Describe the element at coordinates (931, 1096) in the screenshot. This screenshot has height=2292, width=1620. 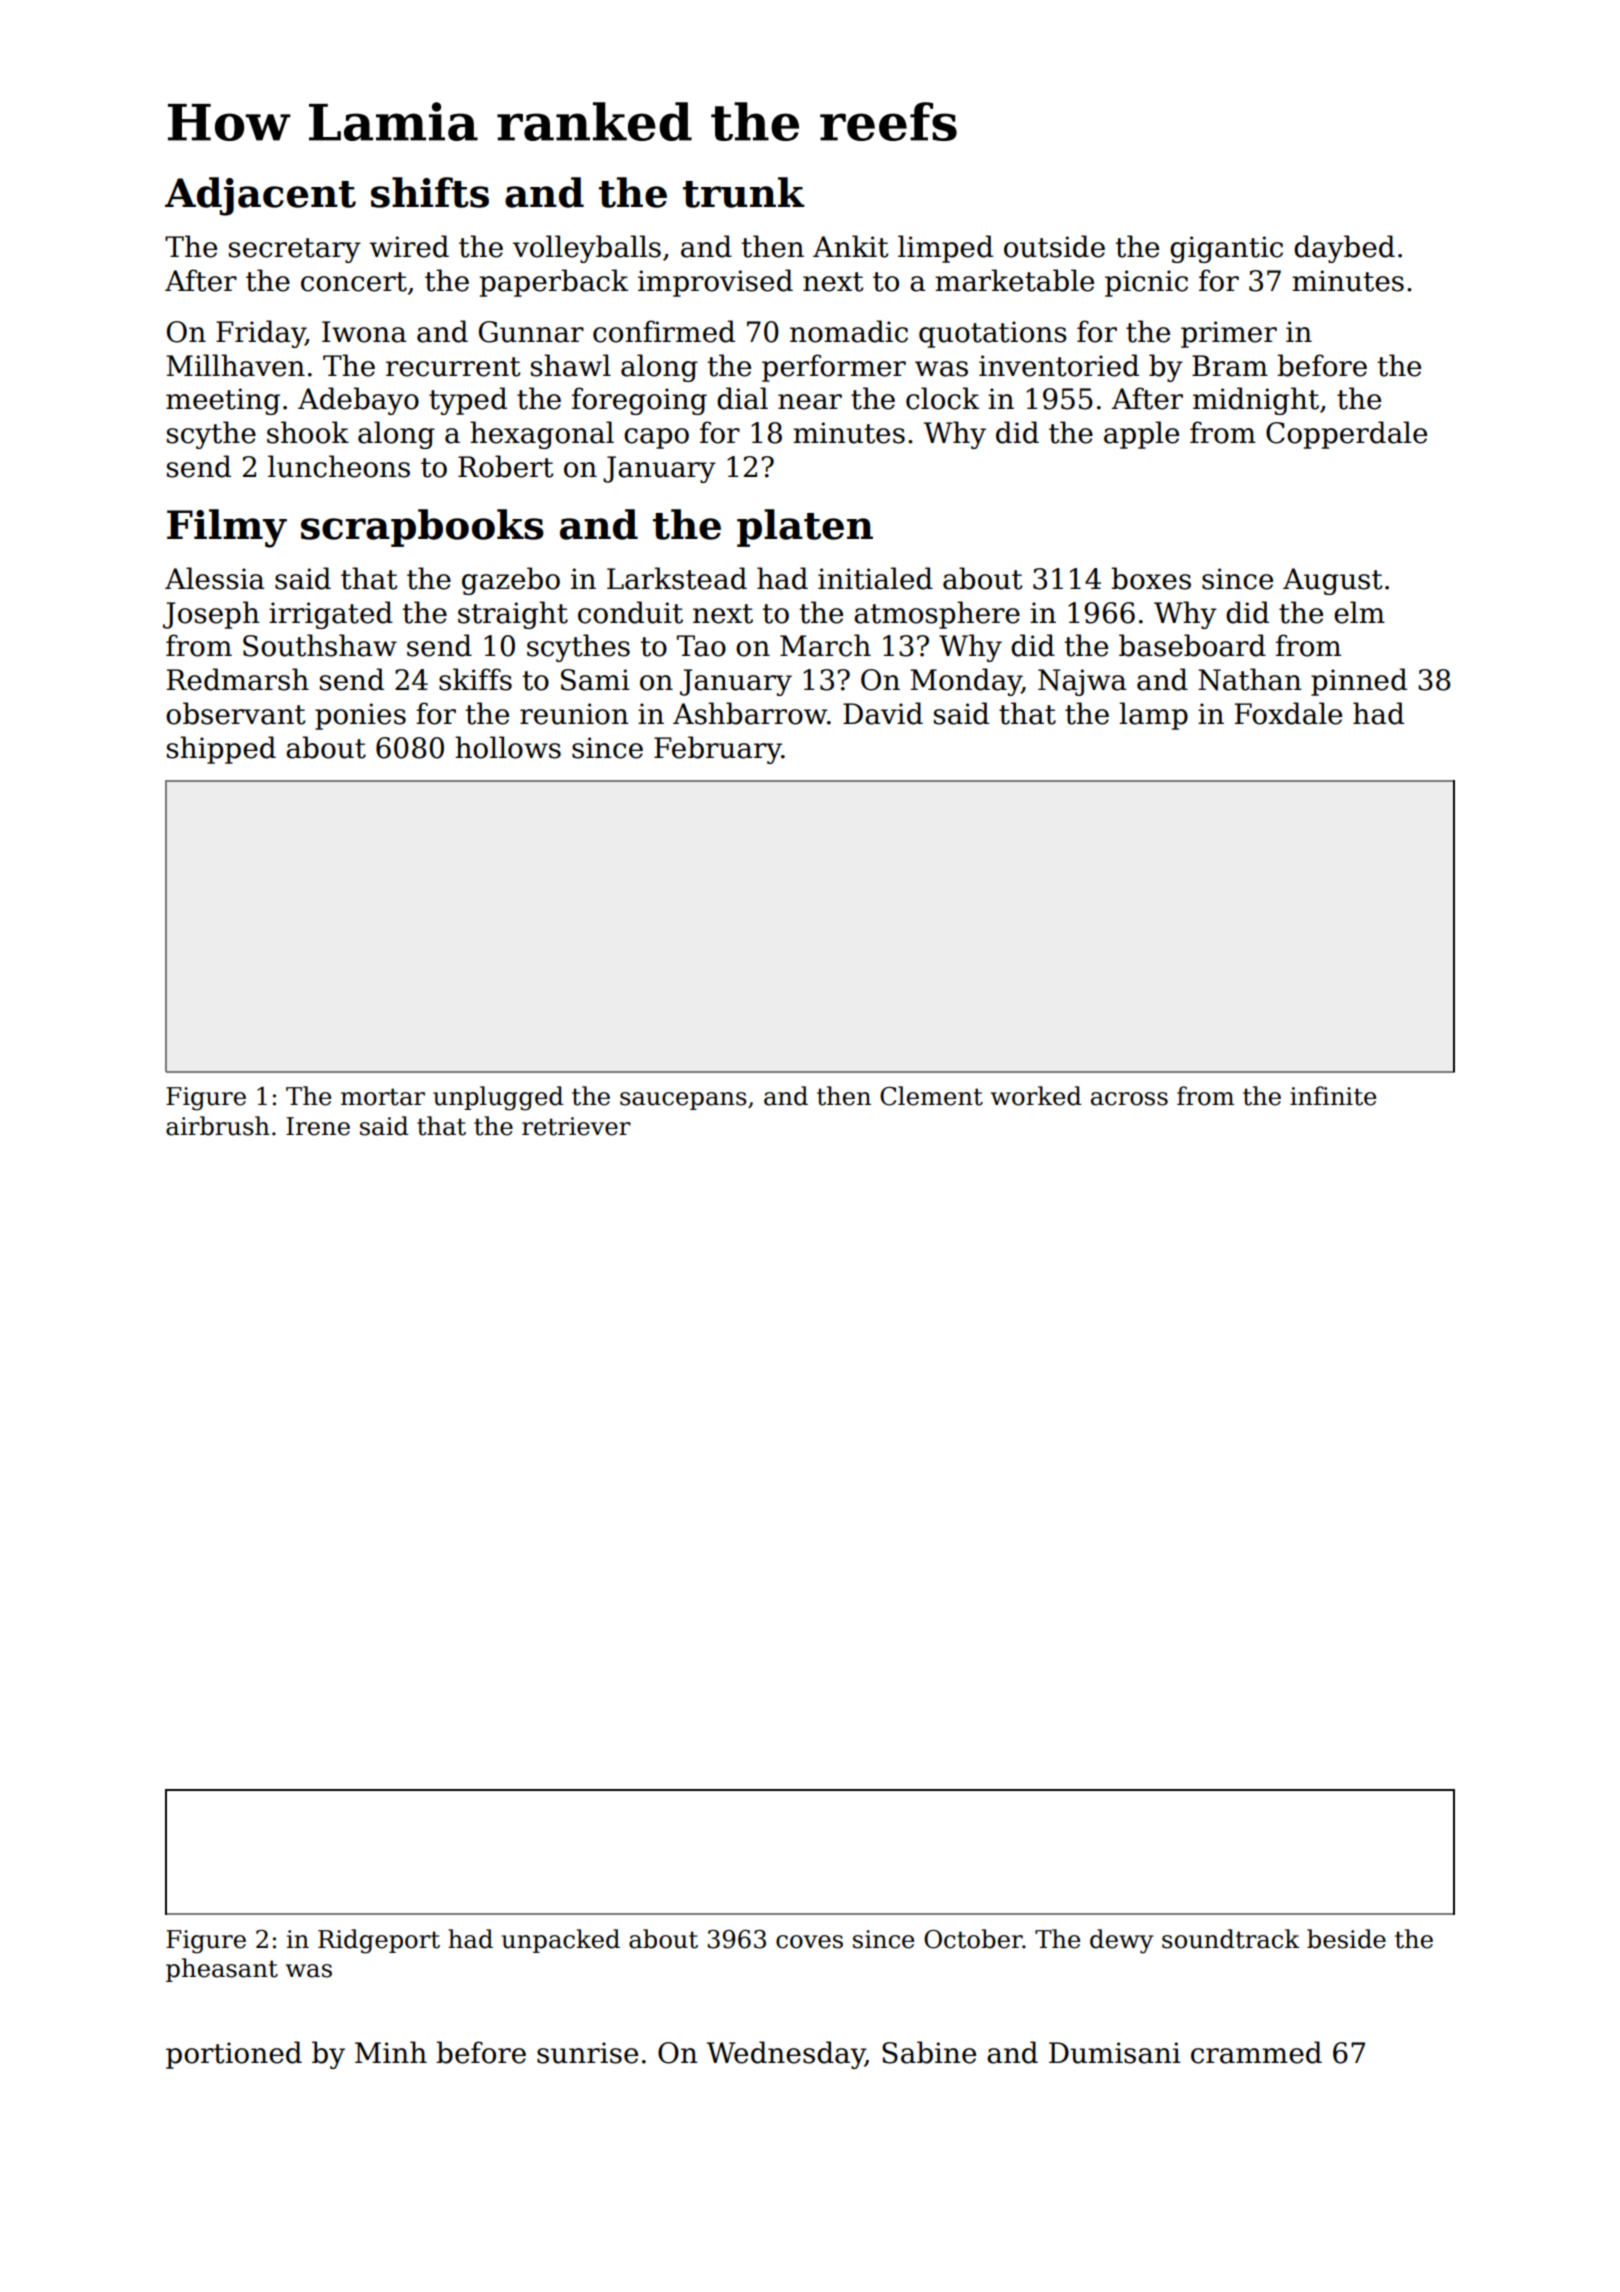
I see `Clement` at that location.
